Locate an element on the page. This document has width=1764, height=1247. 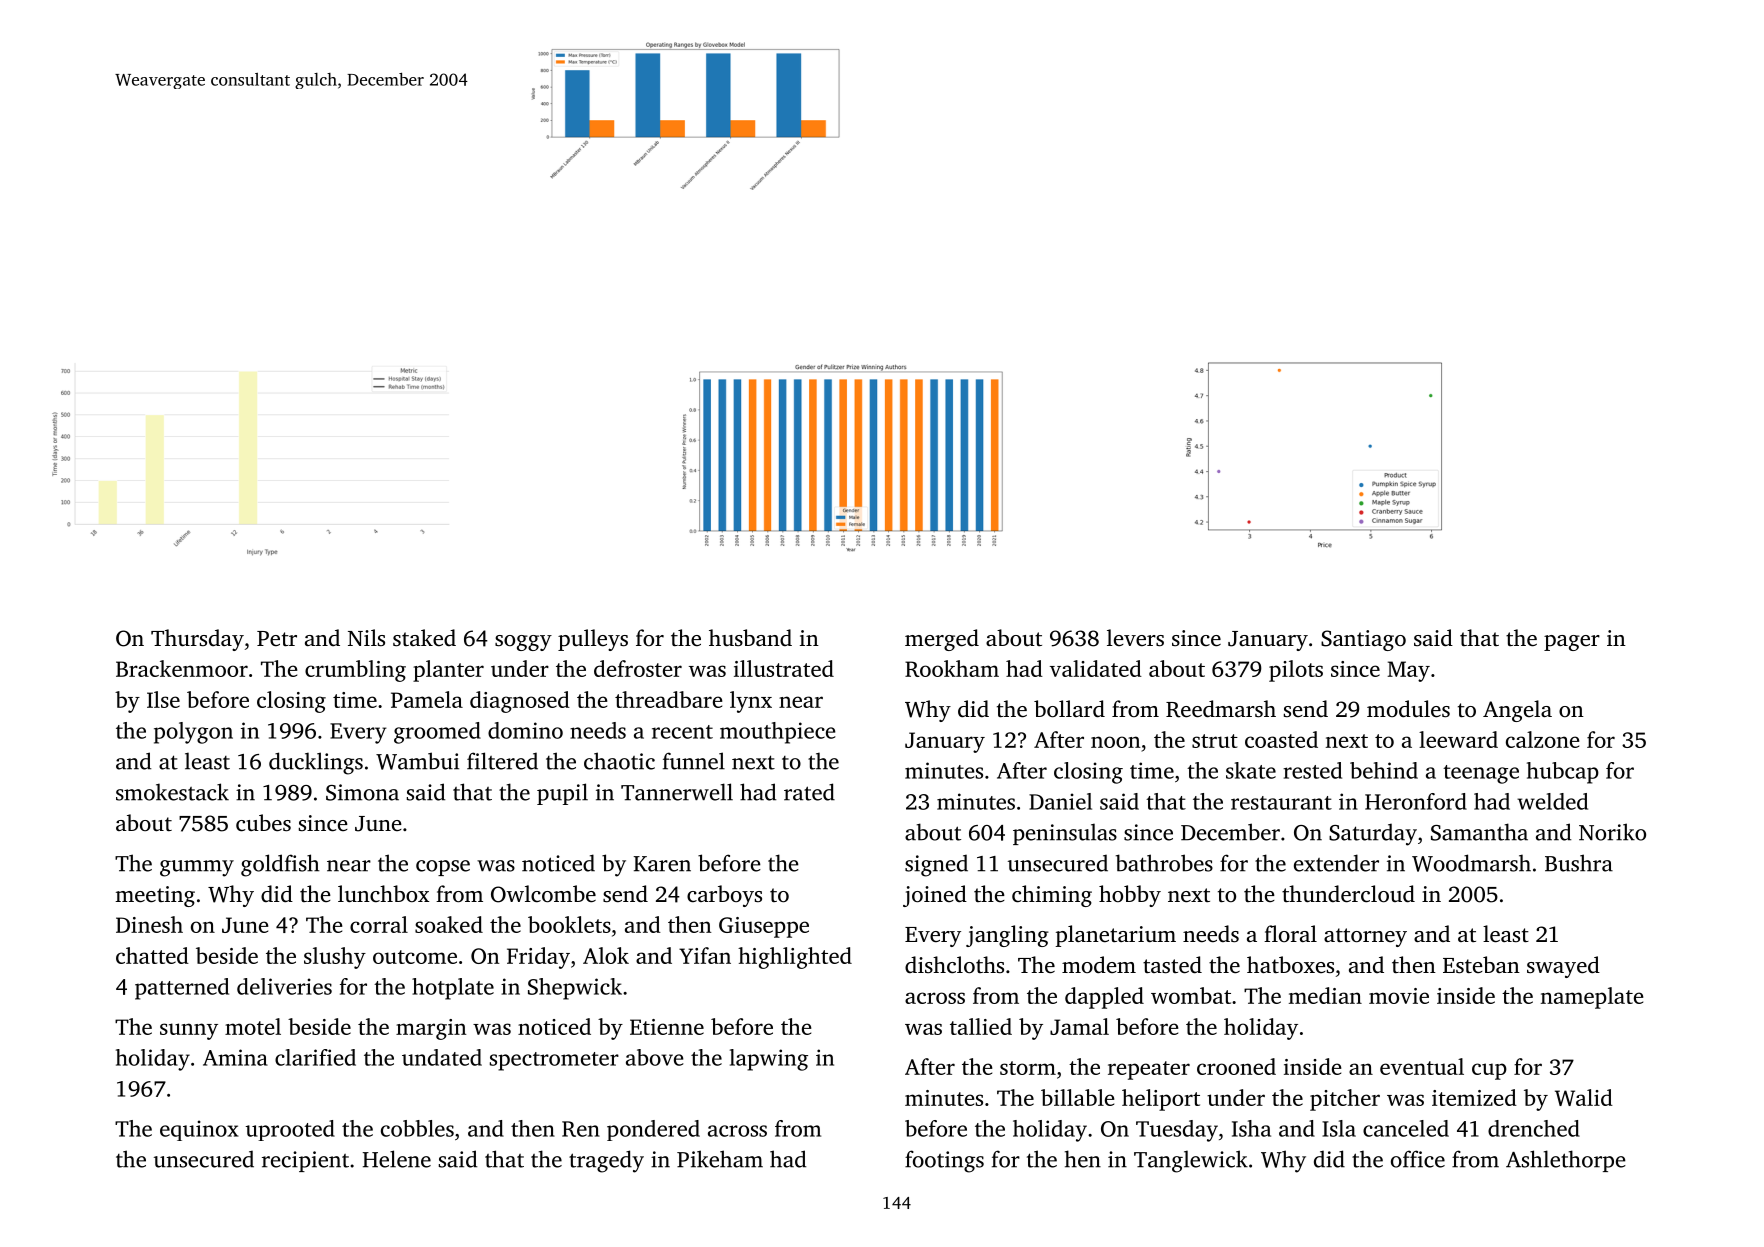
corral is located at coordinates (379, 924).
